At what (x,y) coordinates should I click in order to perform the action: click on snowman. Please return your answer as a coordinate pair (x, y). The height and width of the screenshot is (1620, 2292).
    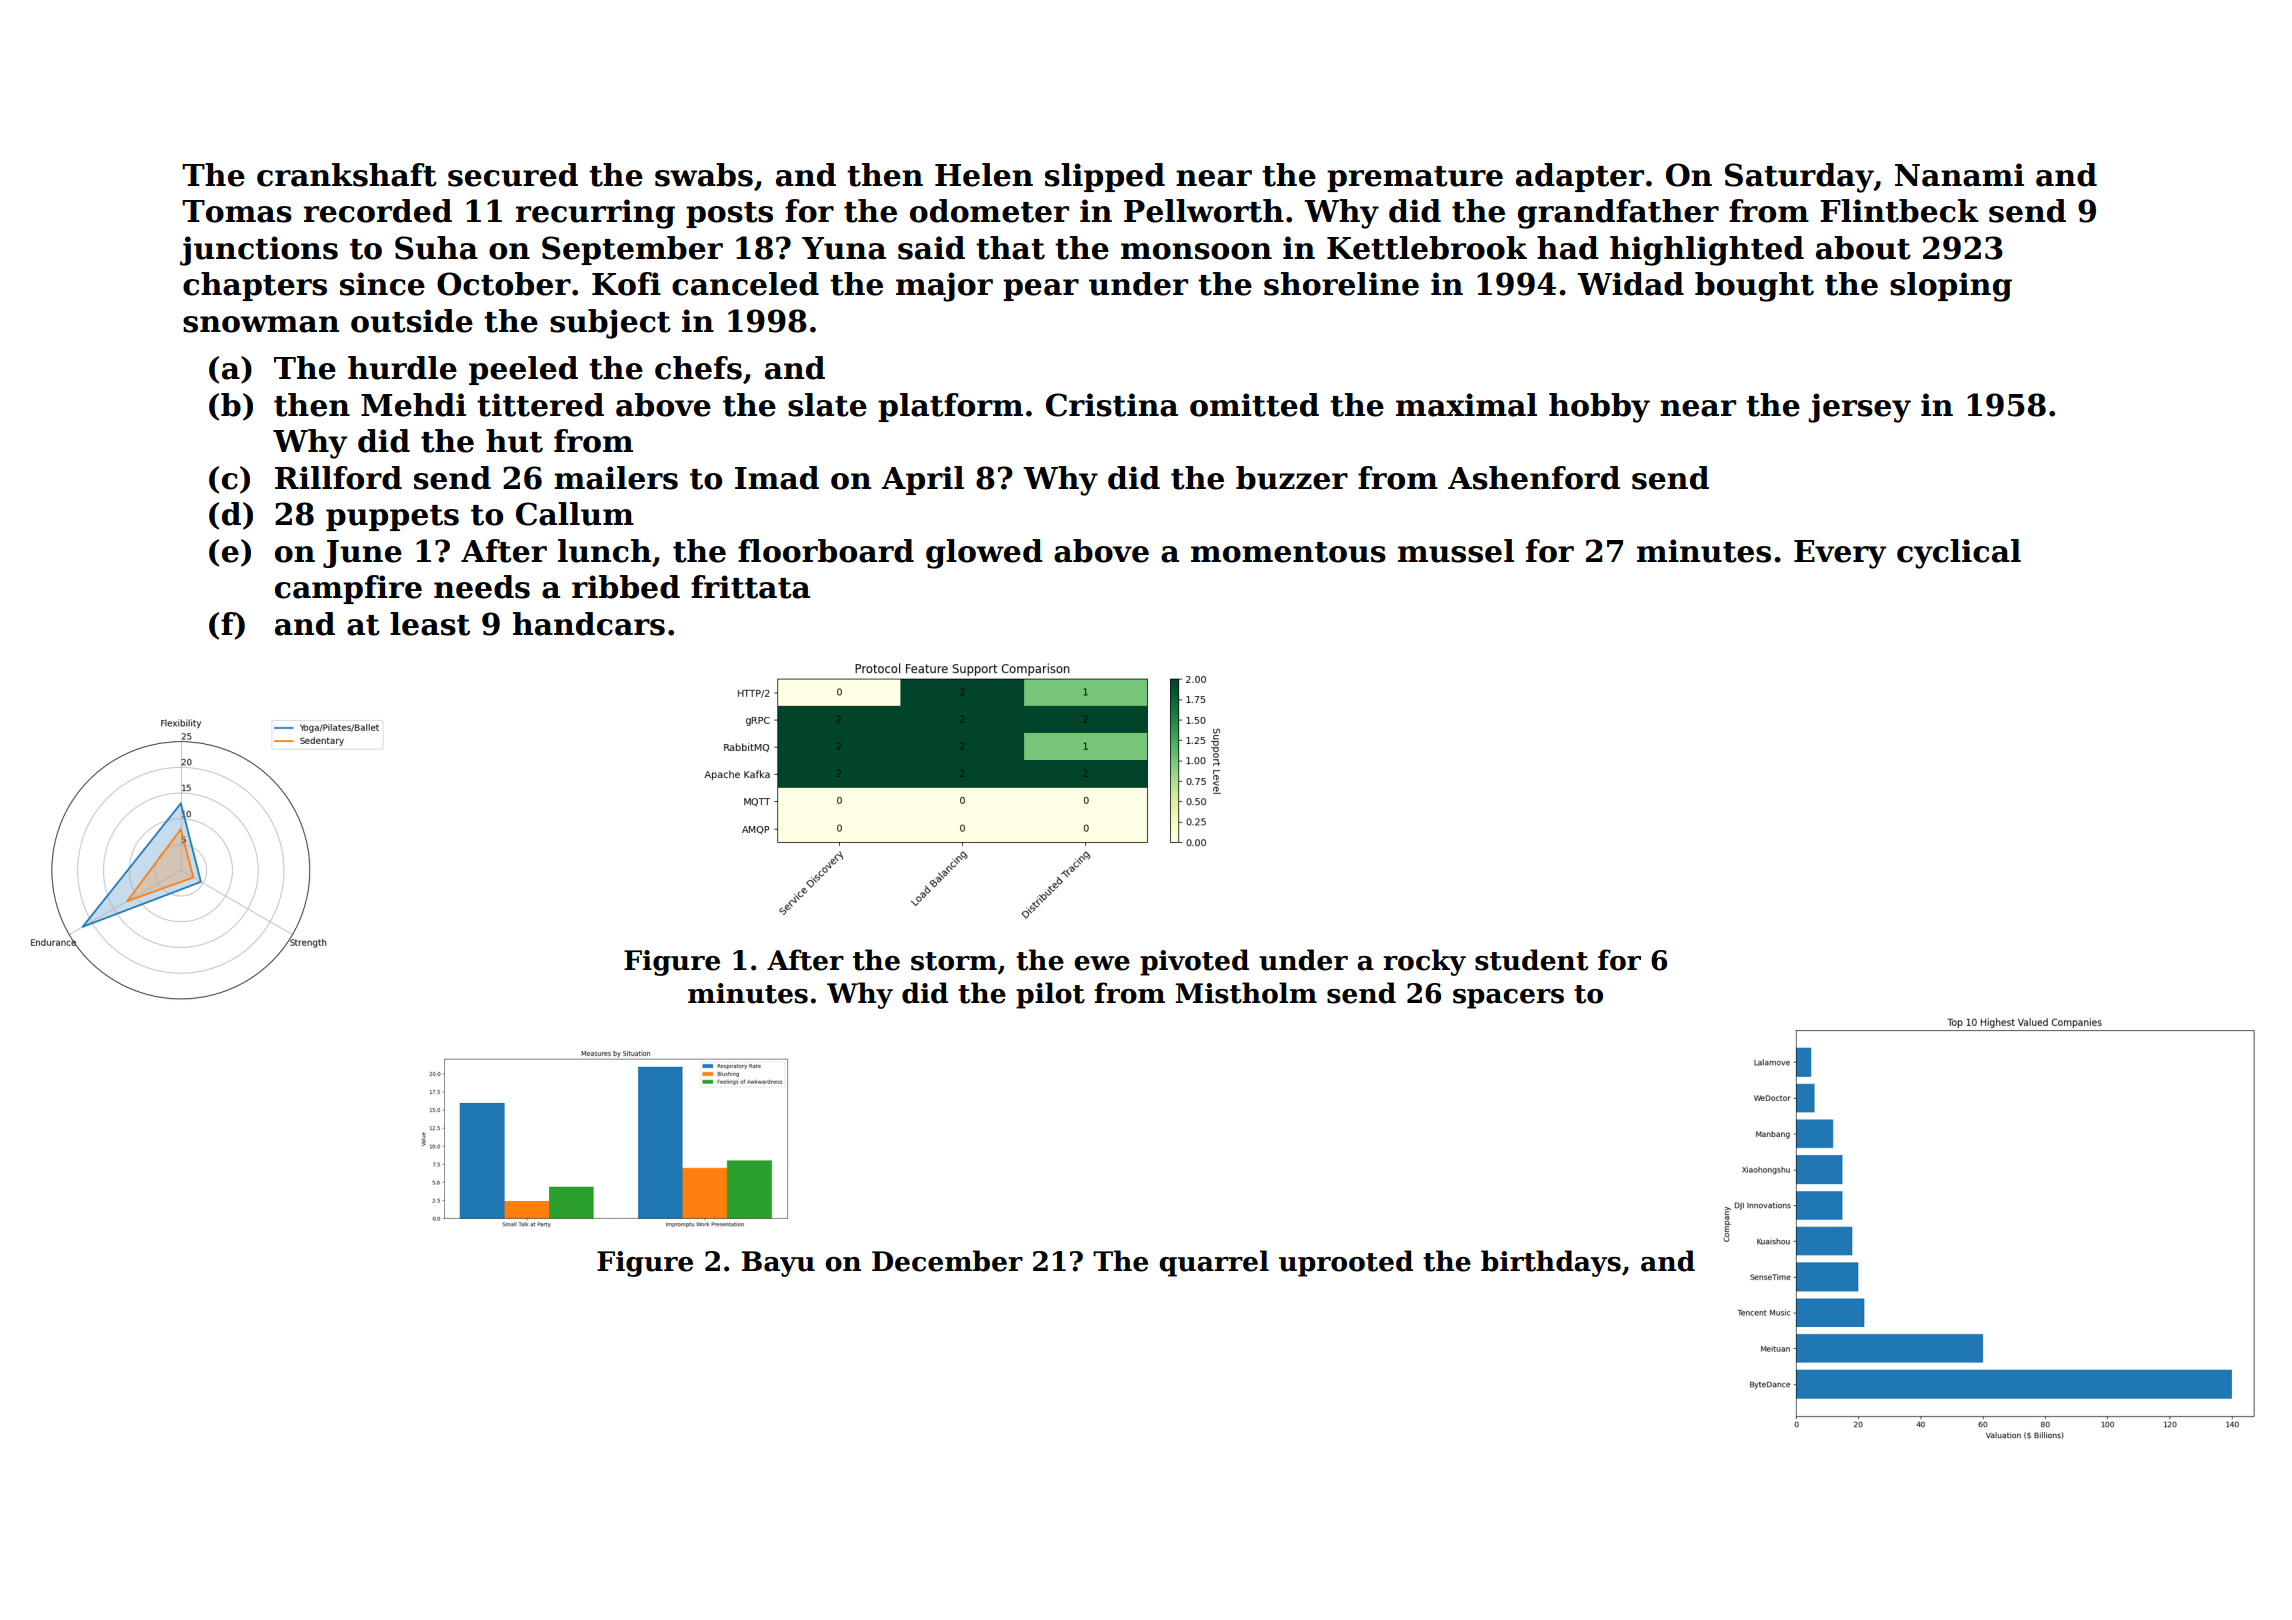
    Looking at the image, I should click on (261, 324).
